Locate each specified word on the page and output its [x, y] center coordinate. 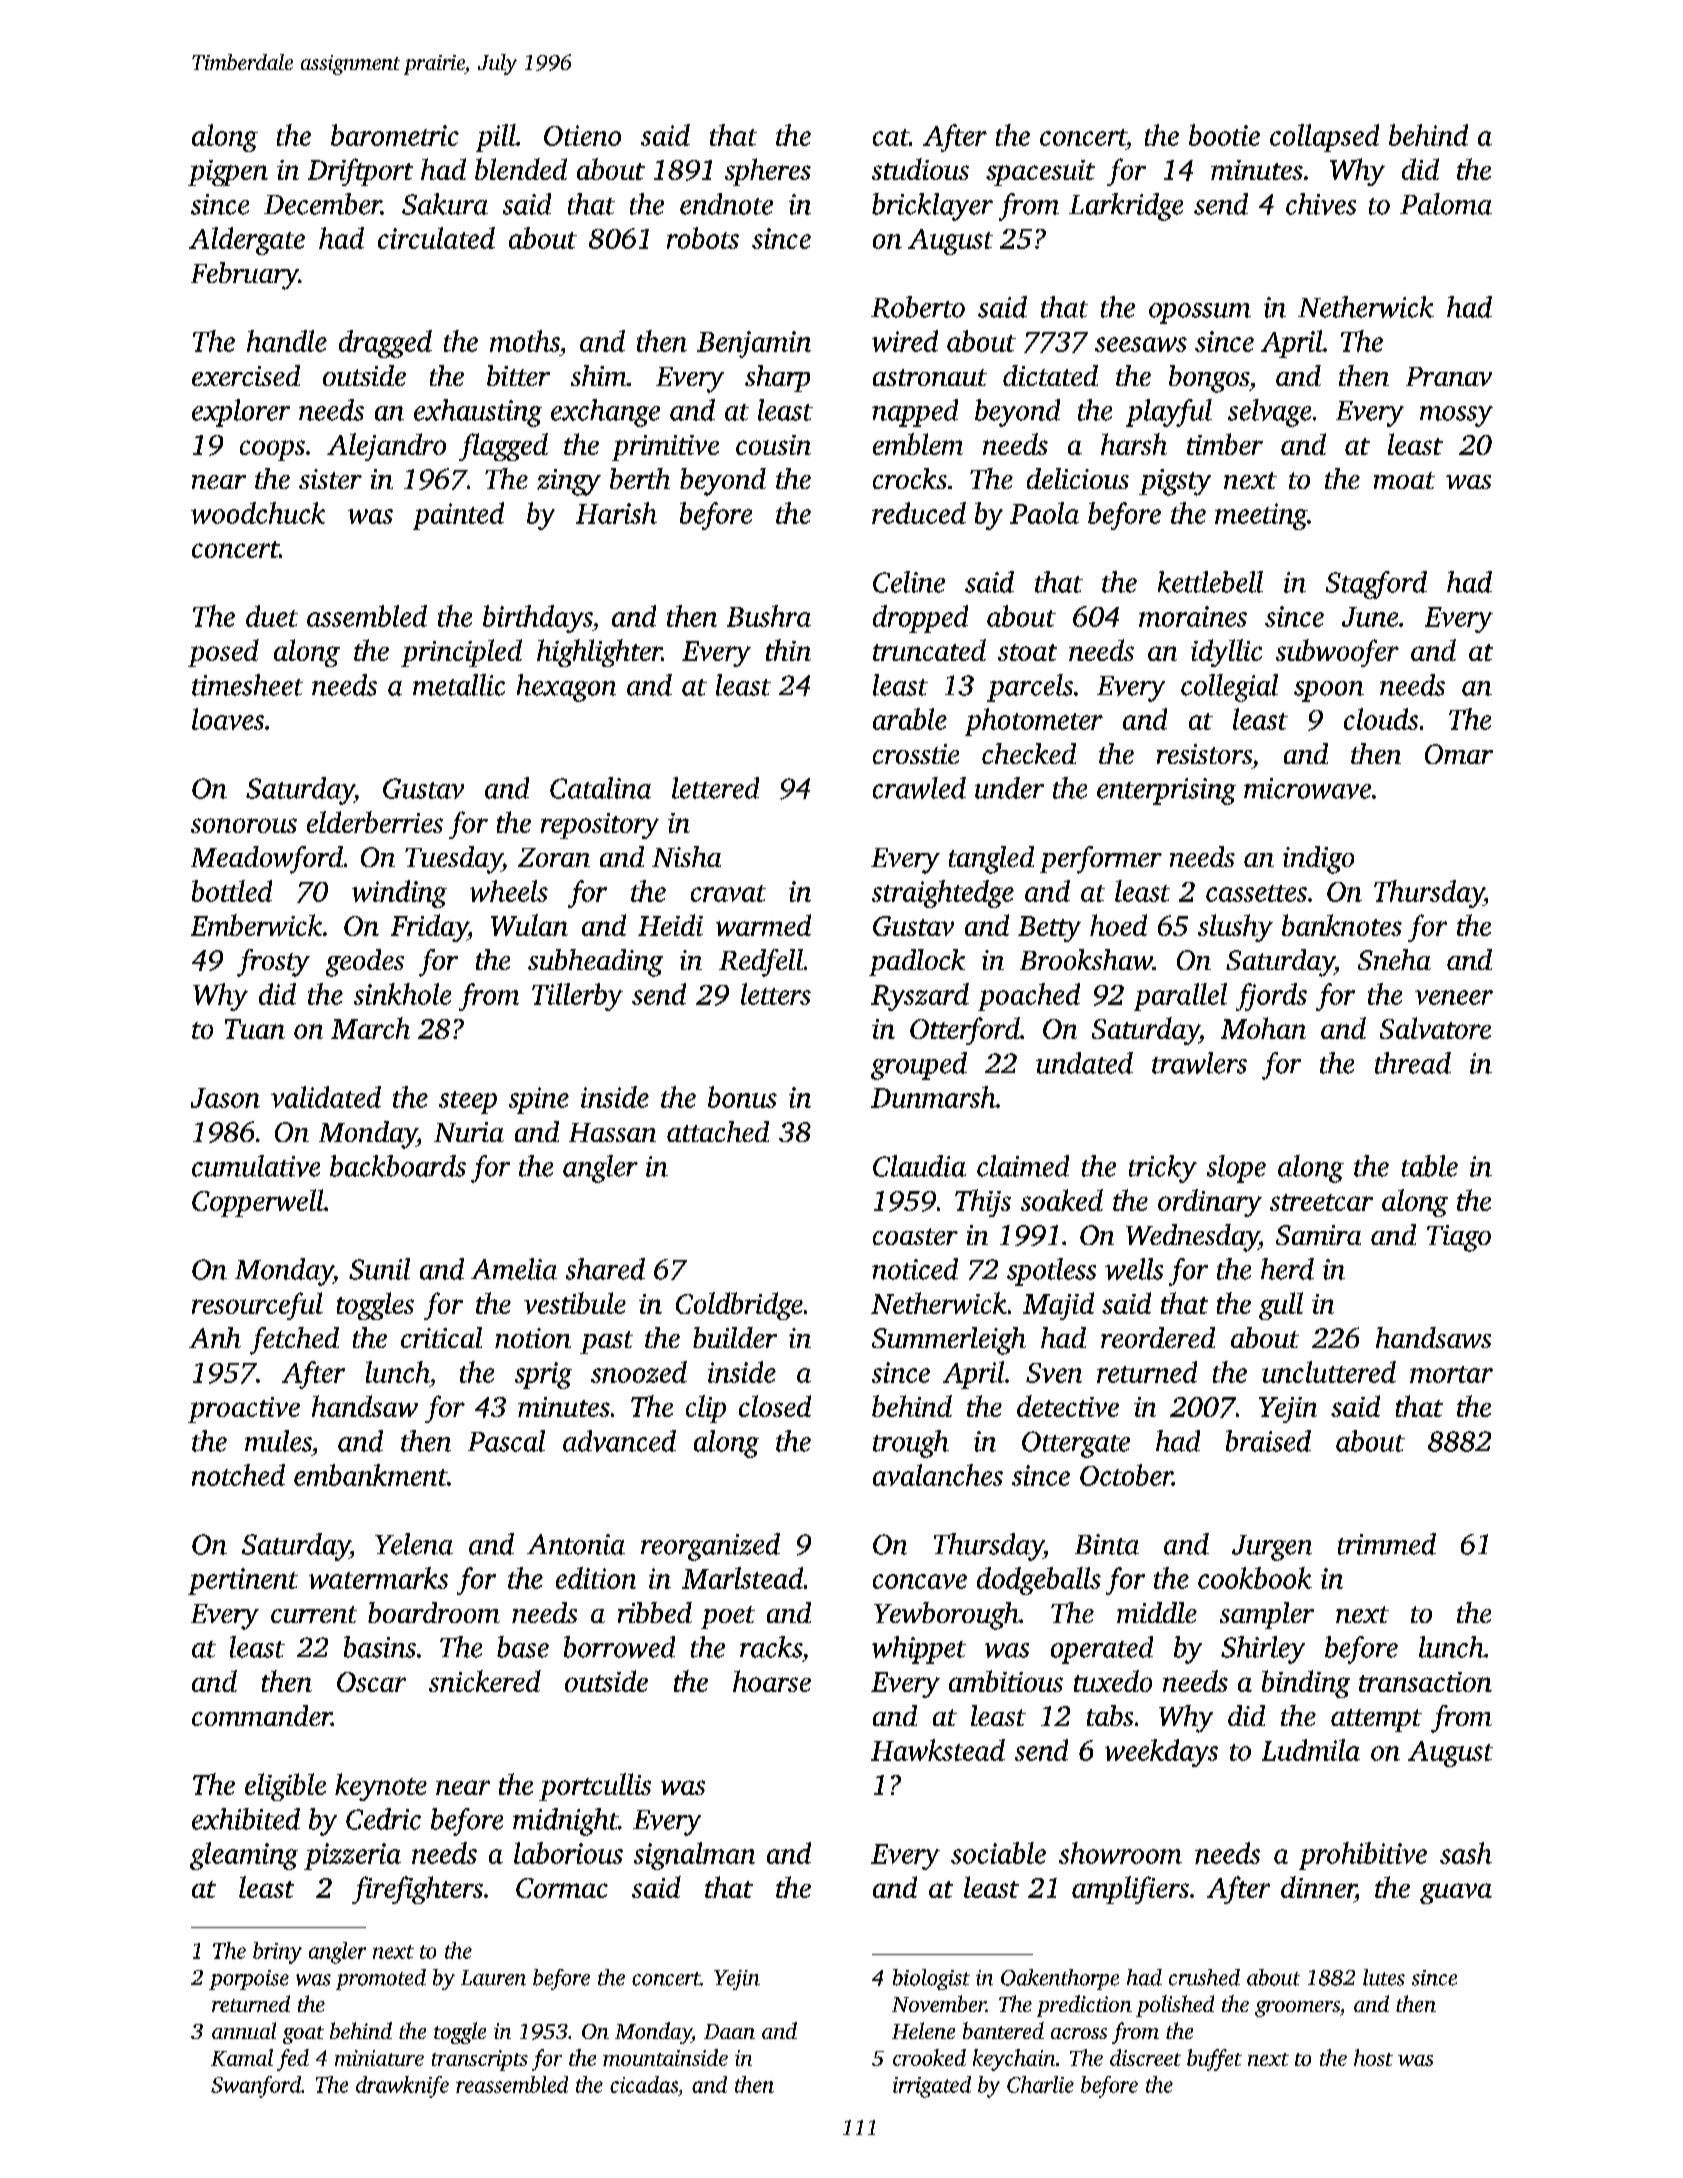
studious [920, 169]
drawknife [402, 2087]
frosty [273, 963]
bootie [1224, 135]
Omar [1459, 754]
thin [788, 650]
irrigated [932, 2087]
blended [521, 169]
